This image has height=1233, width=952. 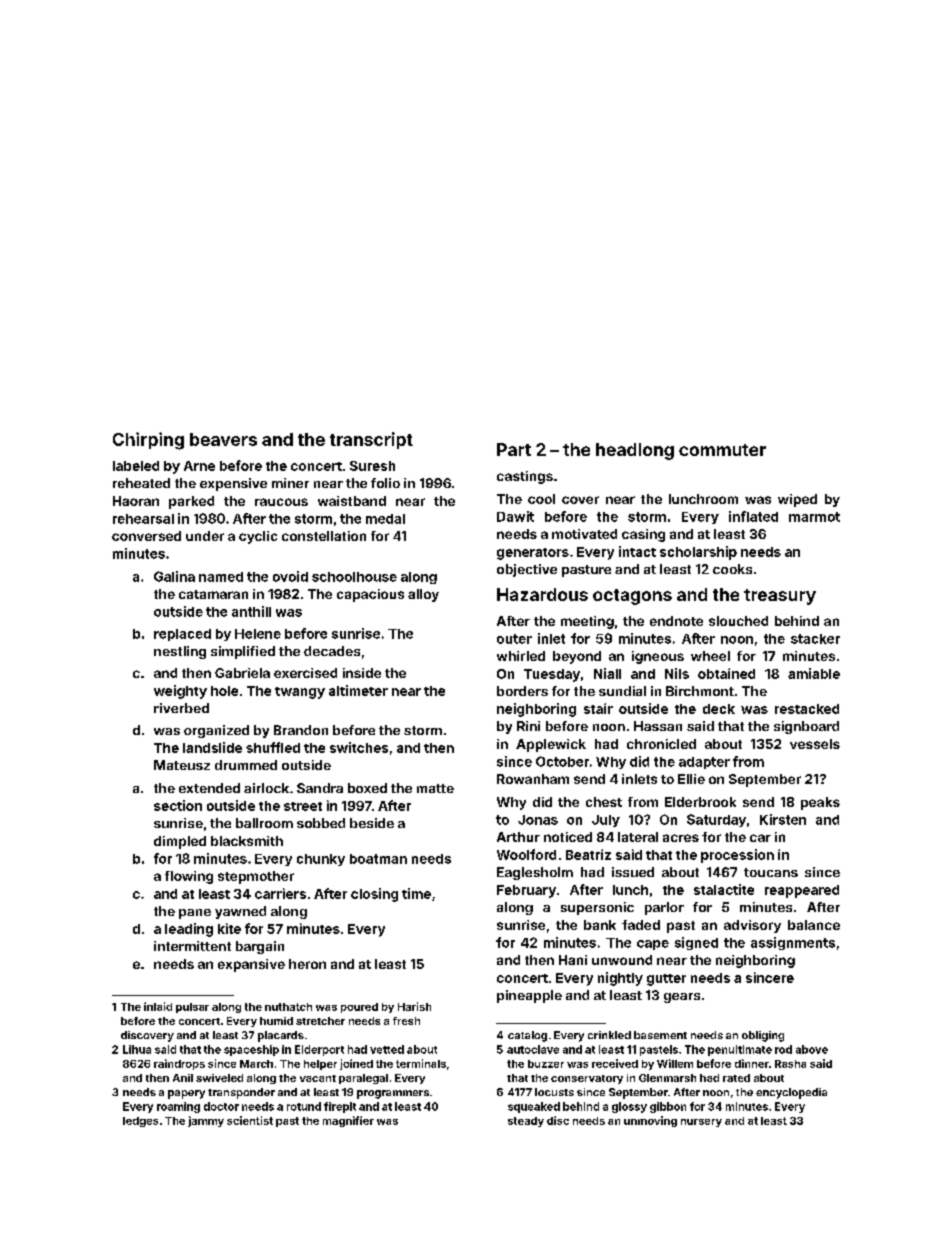 I want to click on matte, so click(x=435, y=788).
